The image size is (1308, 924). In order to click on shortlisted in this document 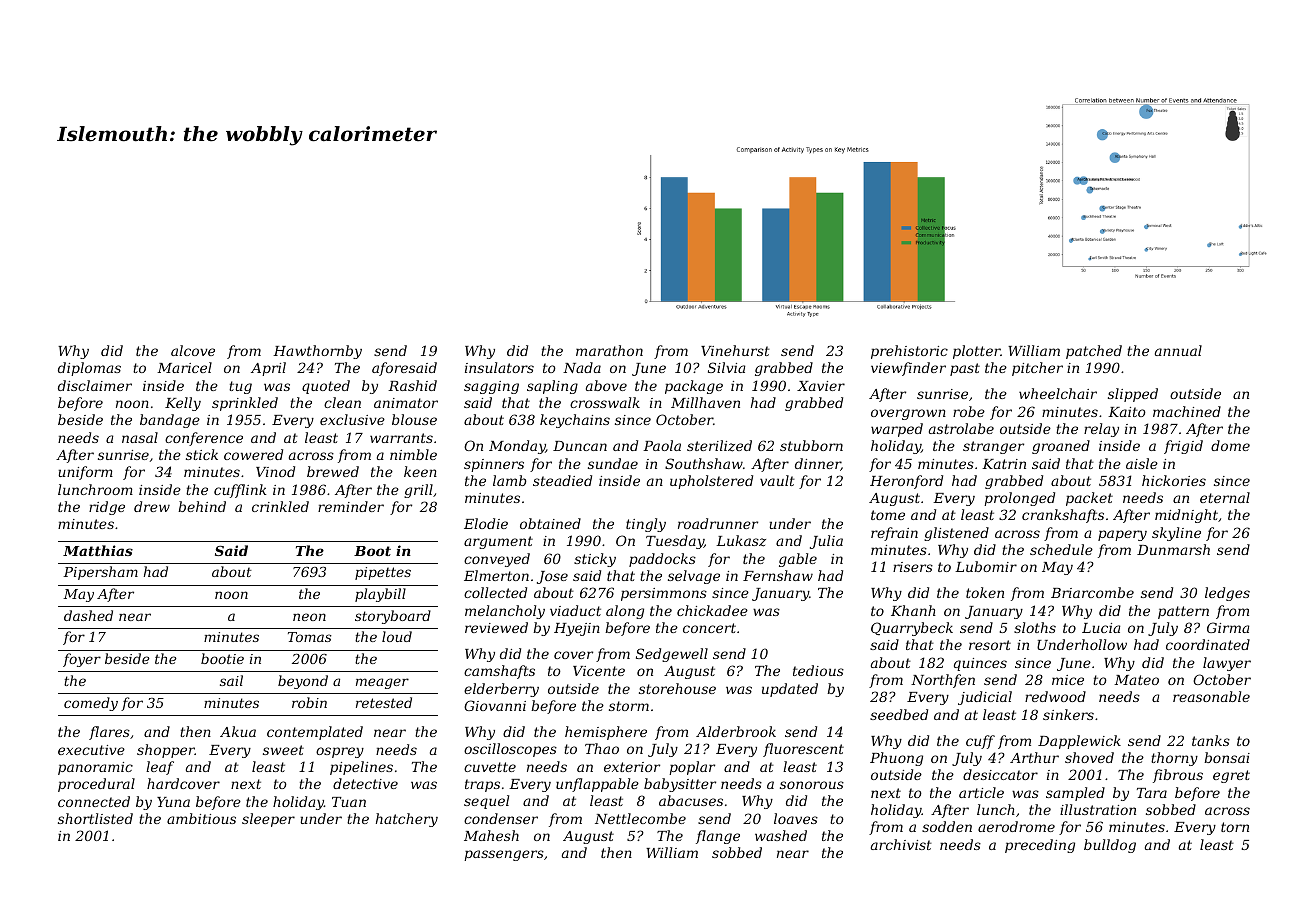, I will do `click(95, 818)`.
